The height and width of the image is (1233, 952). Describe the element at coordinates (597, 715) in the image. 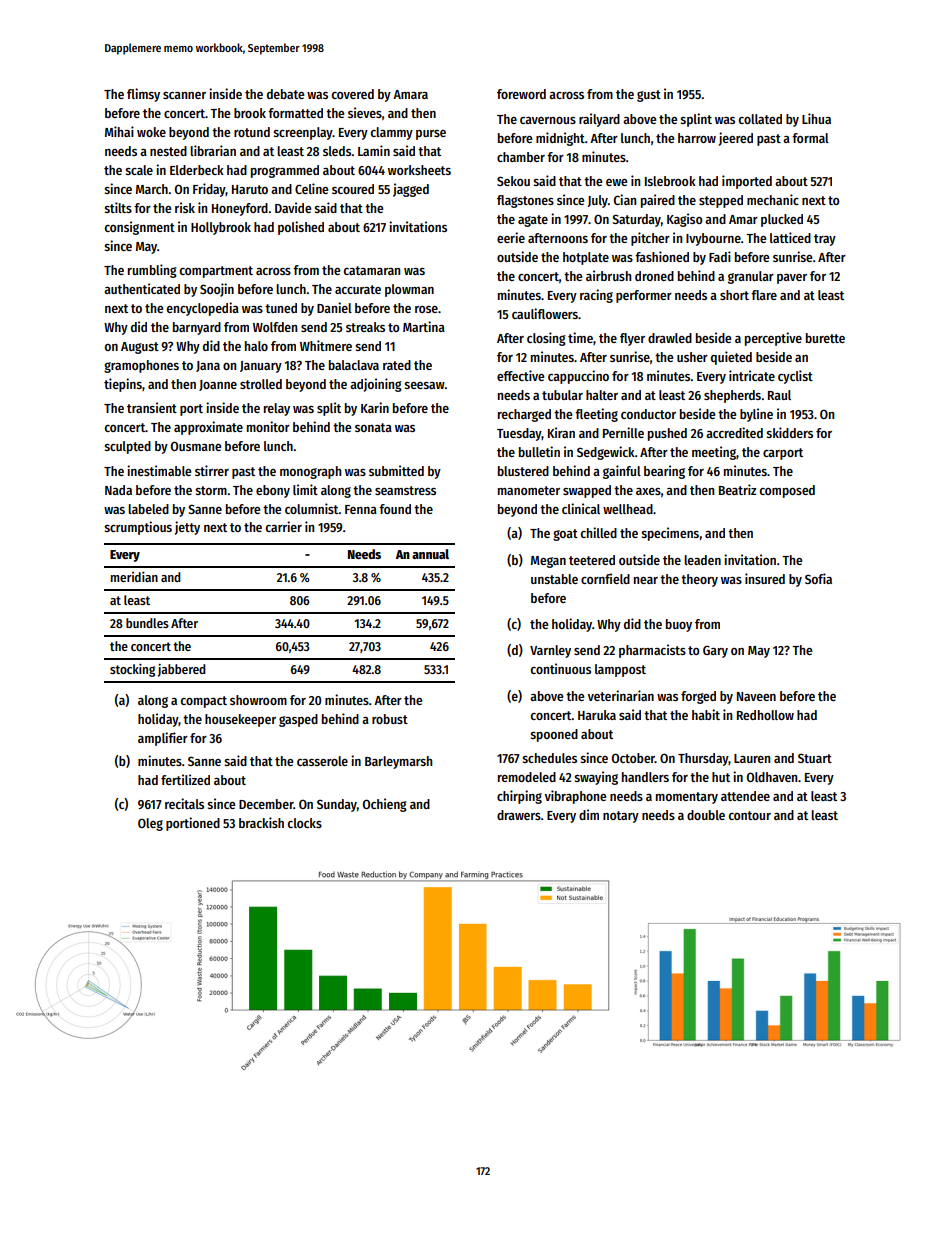

I see `Haruka` at that location.
